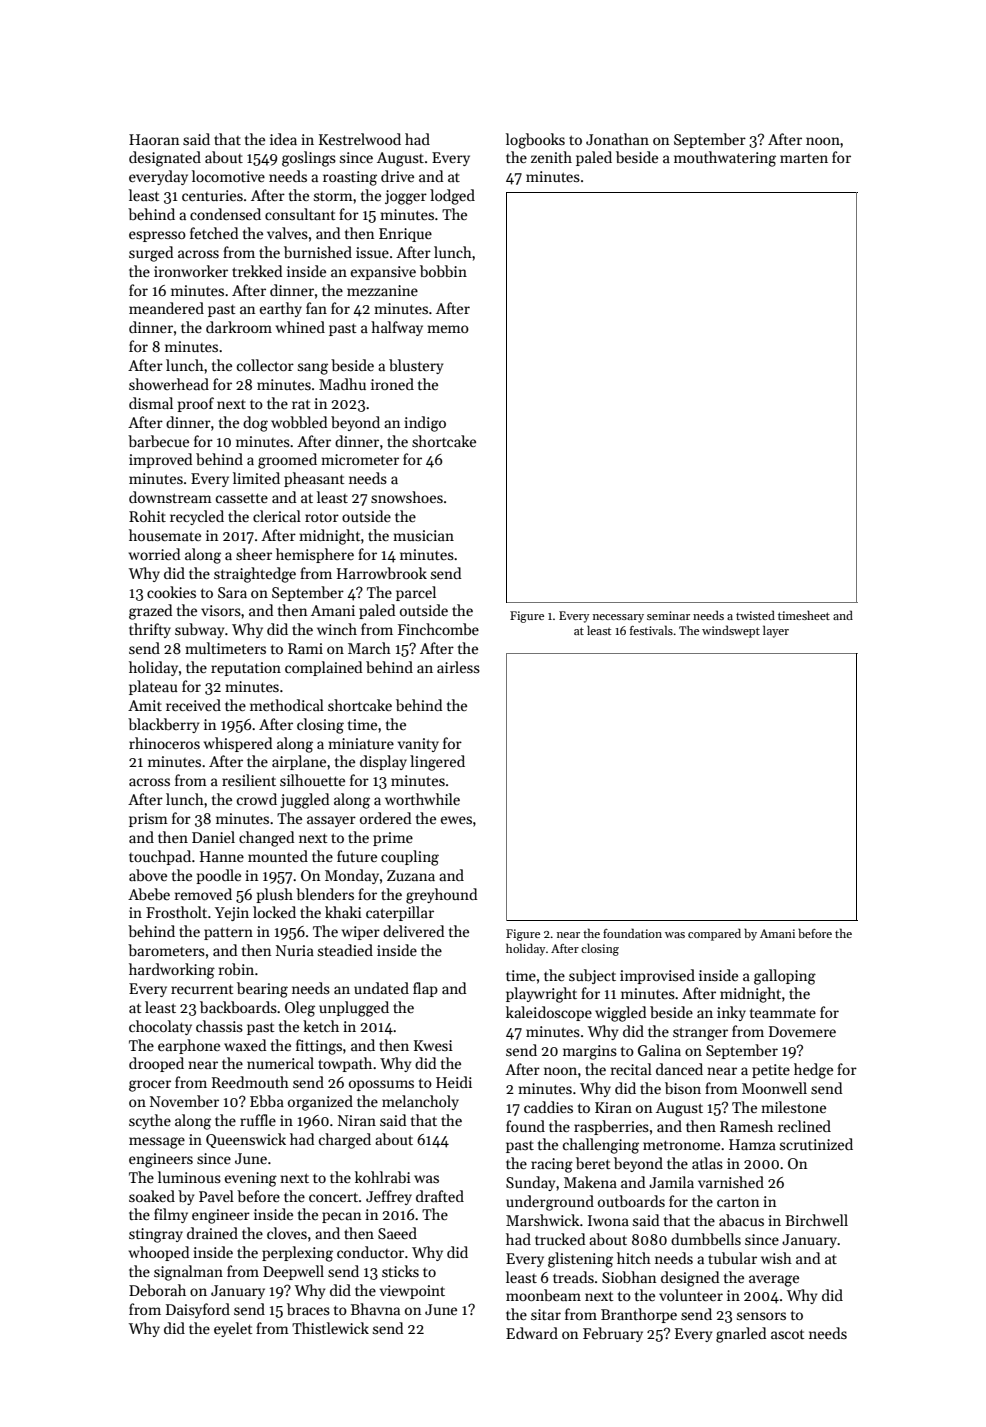 The image size is (986, 1427). Describe the element at coordinates (804, 158) in the screenshot. I see `marten` at that location.
